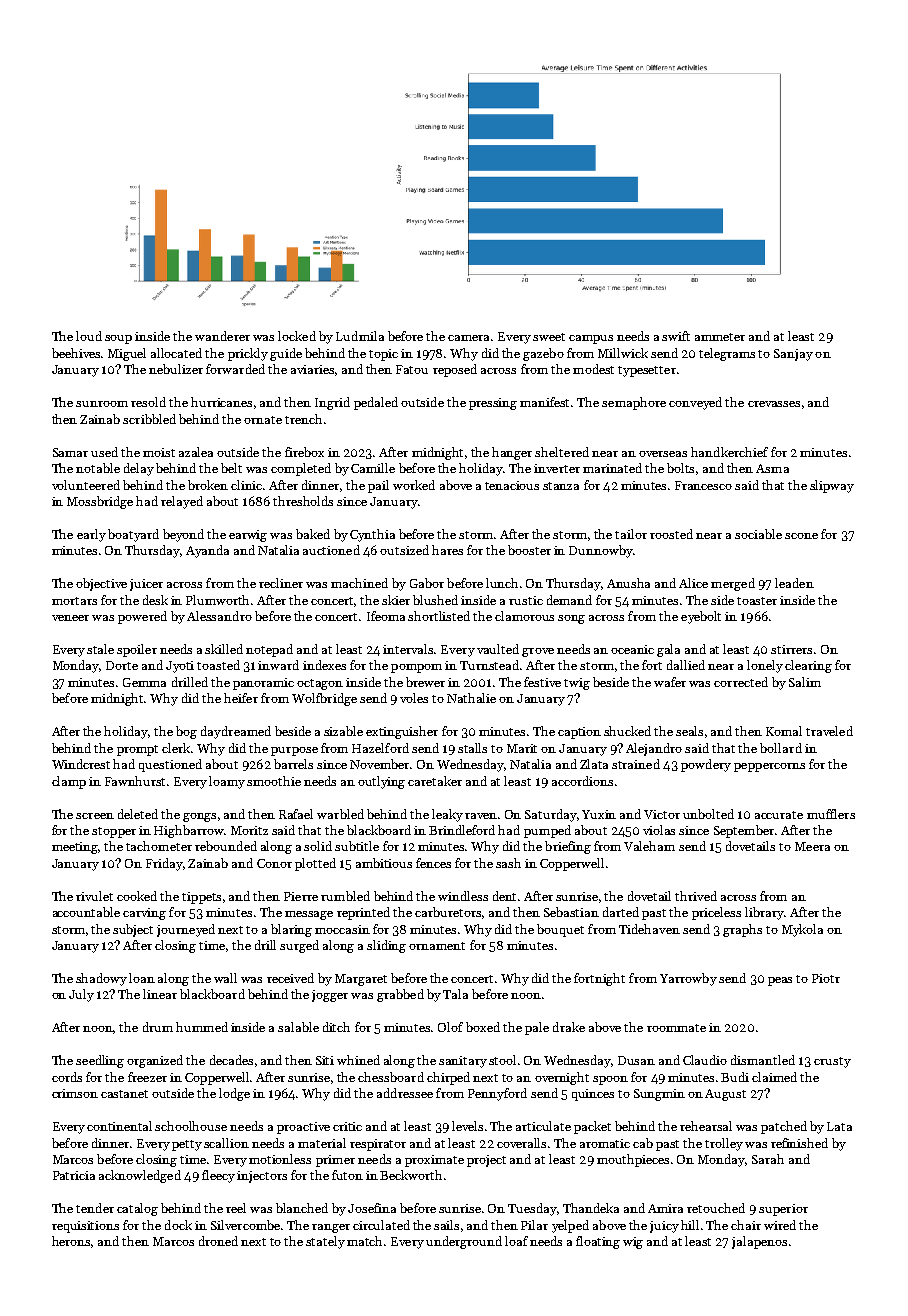 Image resolution: width=908 pixels, height=1316 pixels. I want to click on Fatou, so click(412, 369).
